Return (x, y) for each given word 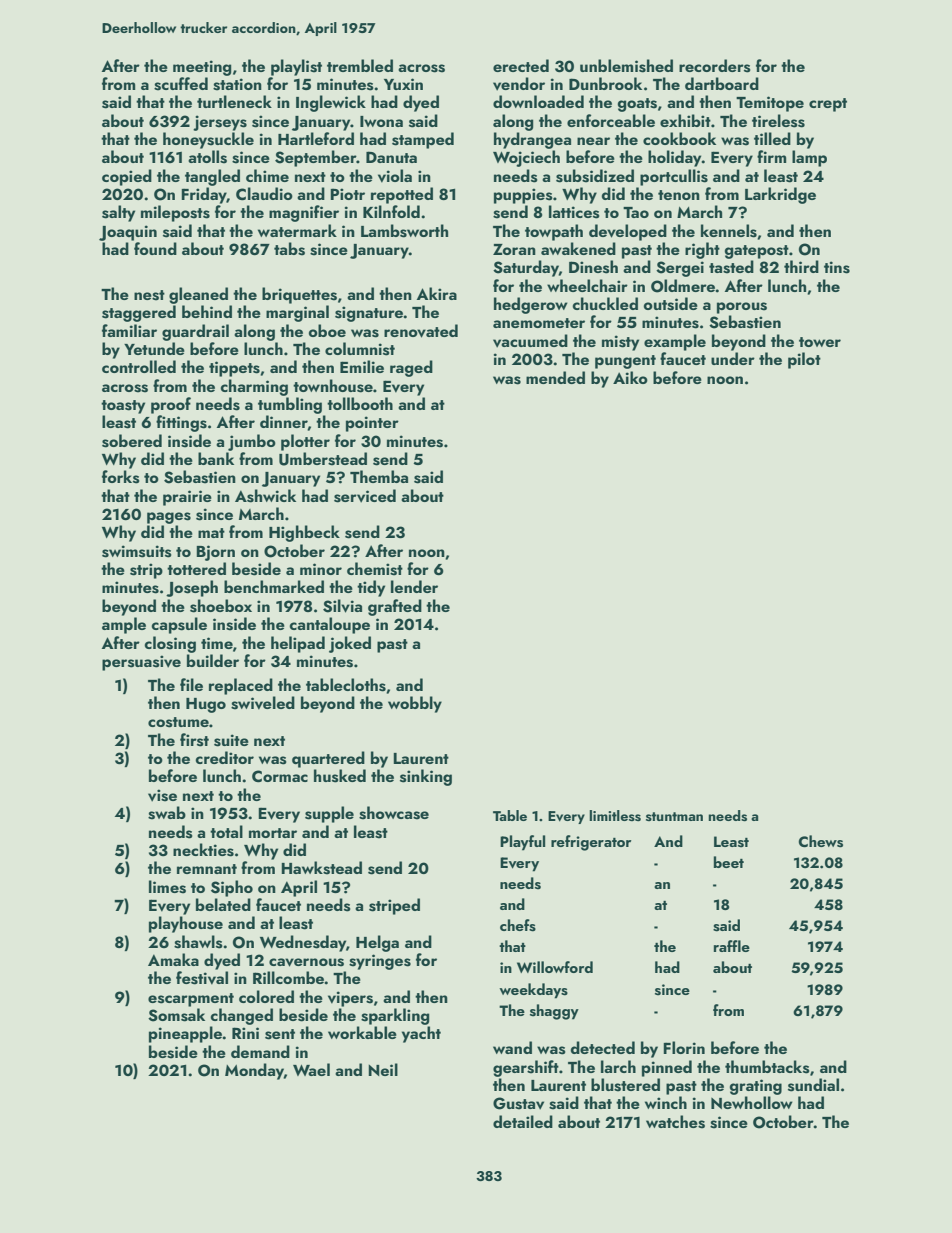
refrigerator (591, 843)
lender (414, 586)
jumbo (252, 442)
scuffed (181, 84)
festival (202, 978)
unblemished (626, 66)
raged (411, 368)
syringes (380, 962)
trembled (360, 65)
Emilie (362, 366)
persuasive (141, 663)
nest (149, 295)
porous (742, 308)
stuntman (674, 816)
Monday (254, 1071)
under (733, 358)
